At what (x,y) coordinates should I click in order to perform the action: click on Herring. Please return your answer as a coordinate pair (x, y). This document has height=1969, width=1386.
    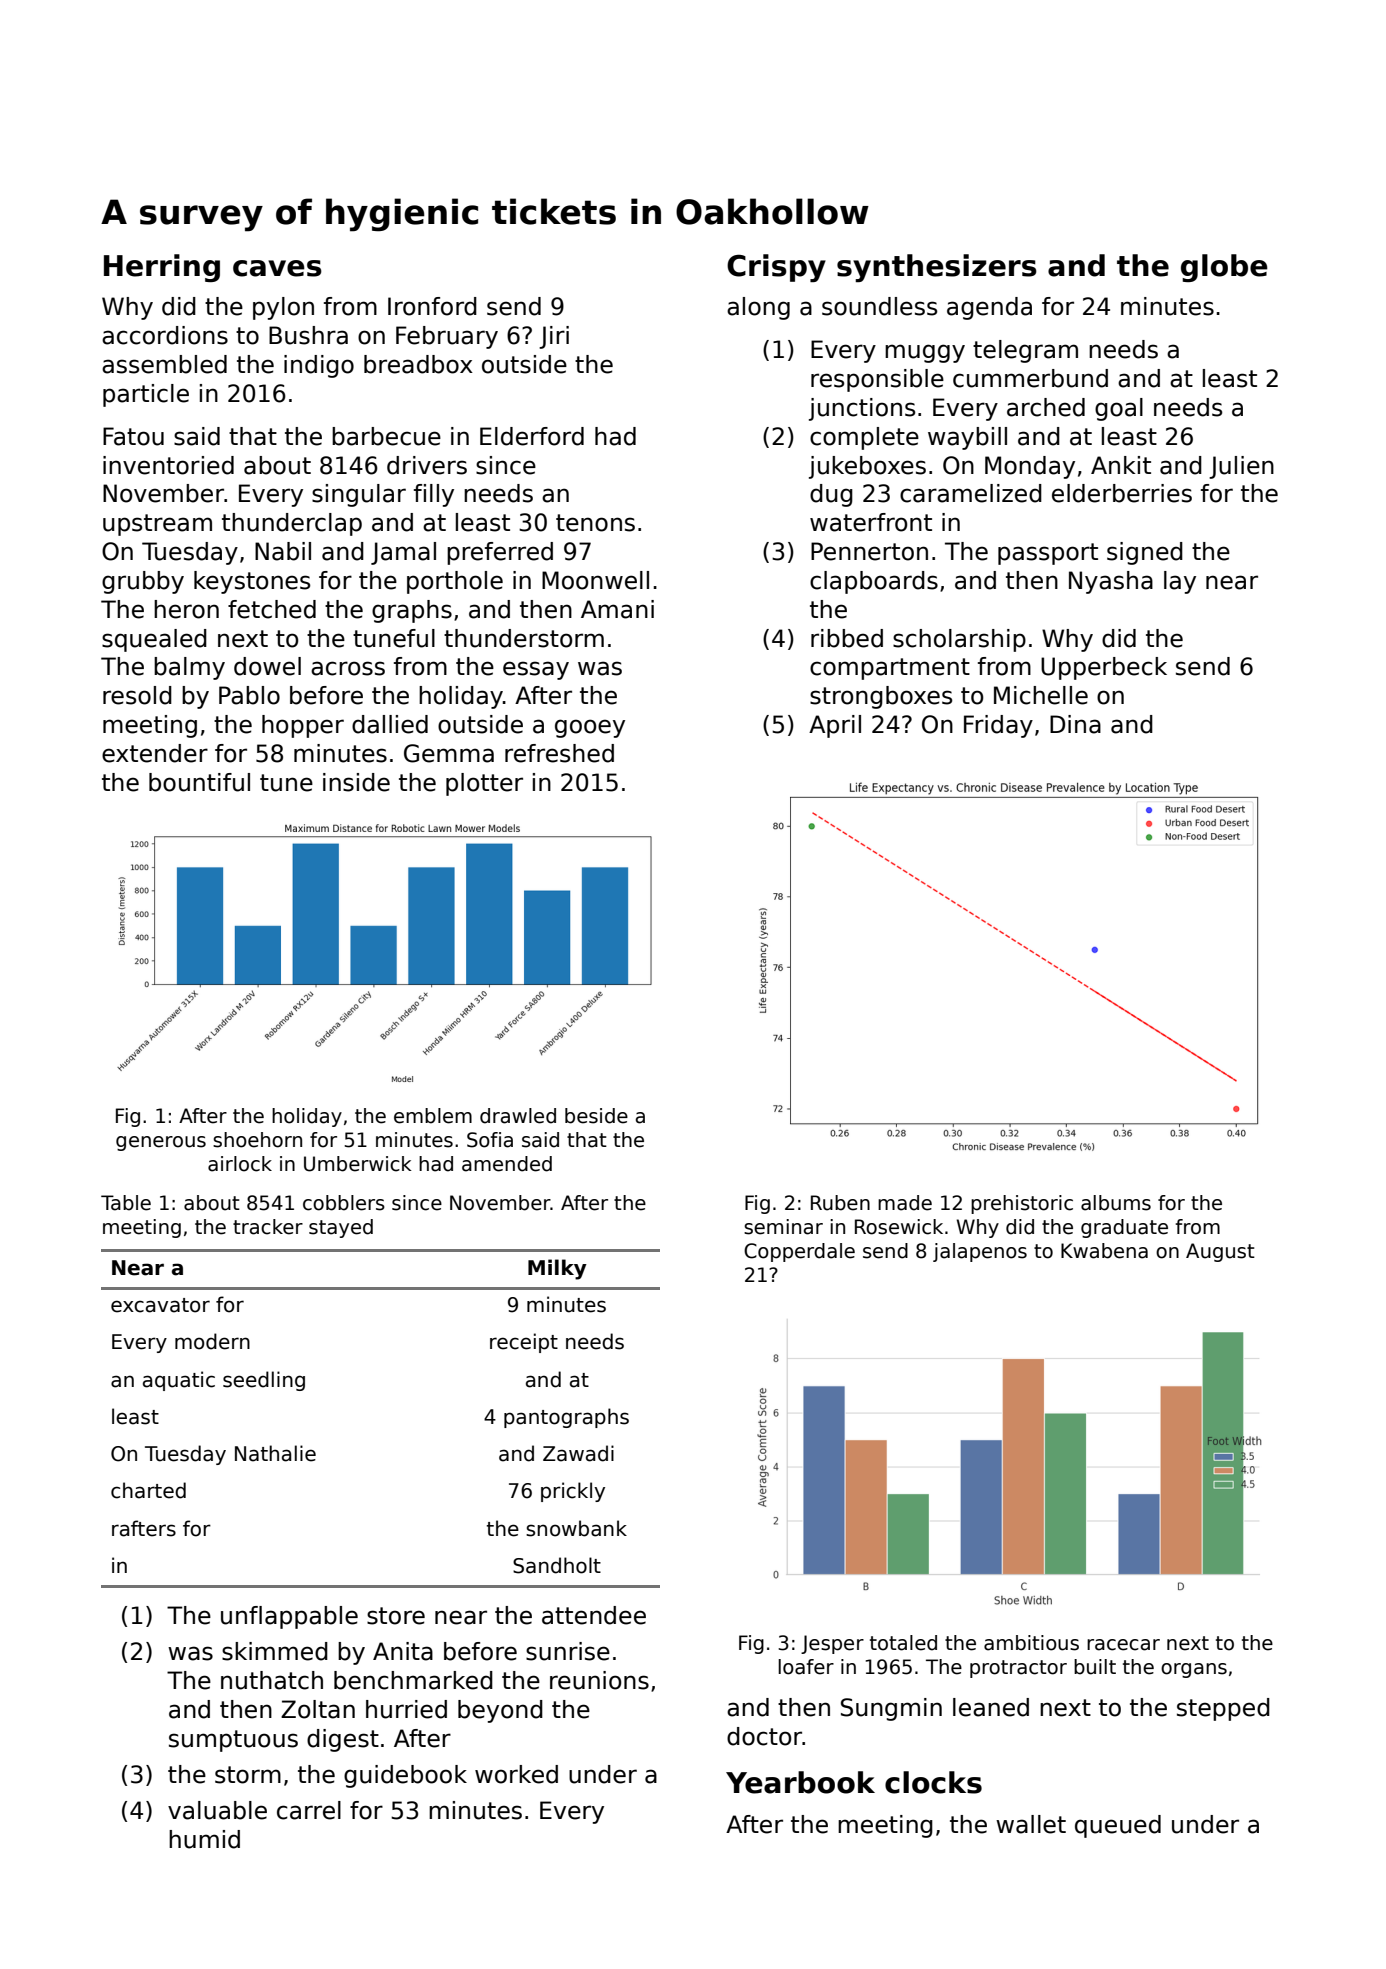
    Looking at the image, I should click on (162, 268).
